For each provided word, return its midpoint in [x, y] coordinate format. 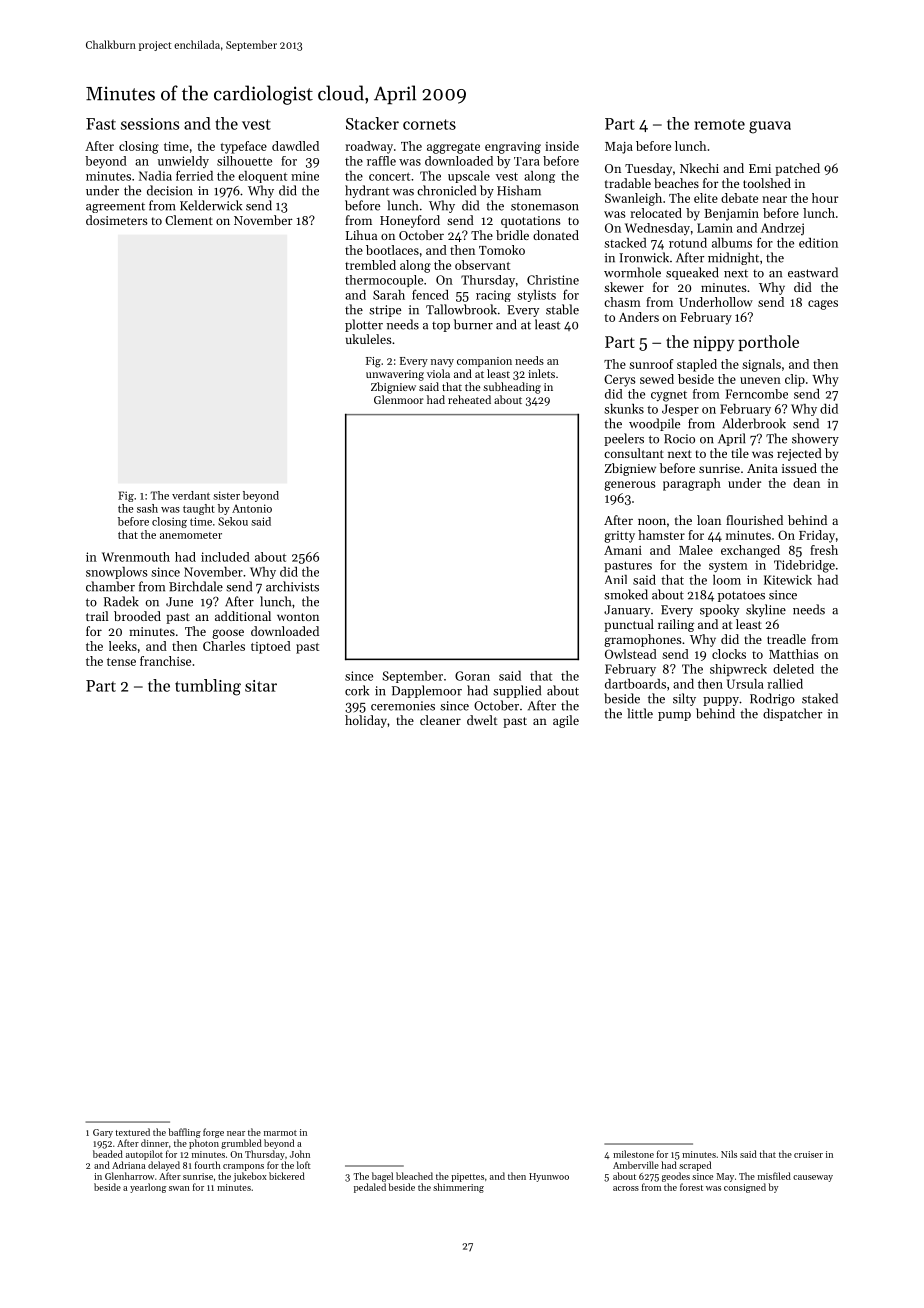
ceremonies [403, 706]
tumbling [208, 687]
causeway [813, 1178]
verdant [191, 495]
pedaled [370, 1188]
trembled [370, 265]
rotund [688, 243]
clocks [729, 654]
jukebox [250, 1177]
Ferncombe [756, 394]
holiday [366, 721]
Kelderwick [211, 205]
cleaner [440, 720]
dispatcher [792, 714]
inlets [541, 373]
